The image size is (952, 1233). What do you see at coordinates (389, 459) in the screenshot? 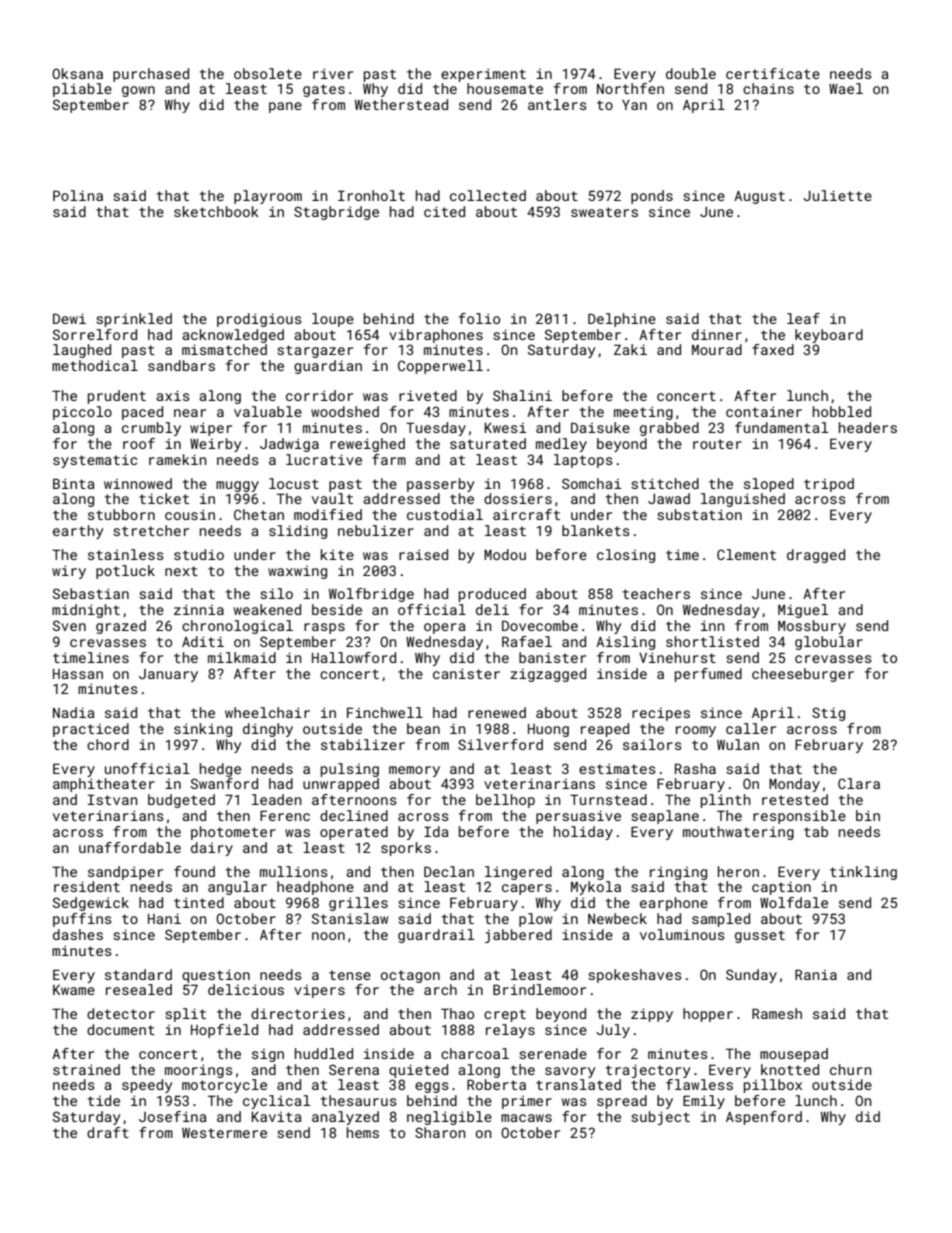
I see `farm` at bounding box center [389, 459].
